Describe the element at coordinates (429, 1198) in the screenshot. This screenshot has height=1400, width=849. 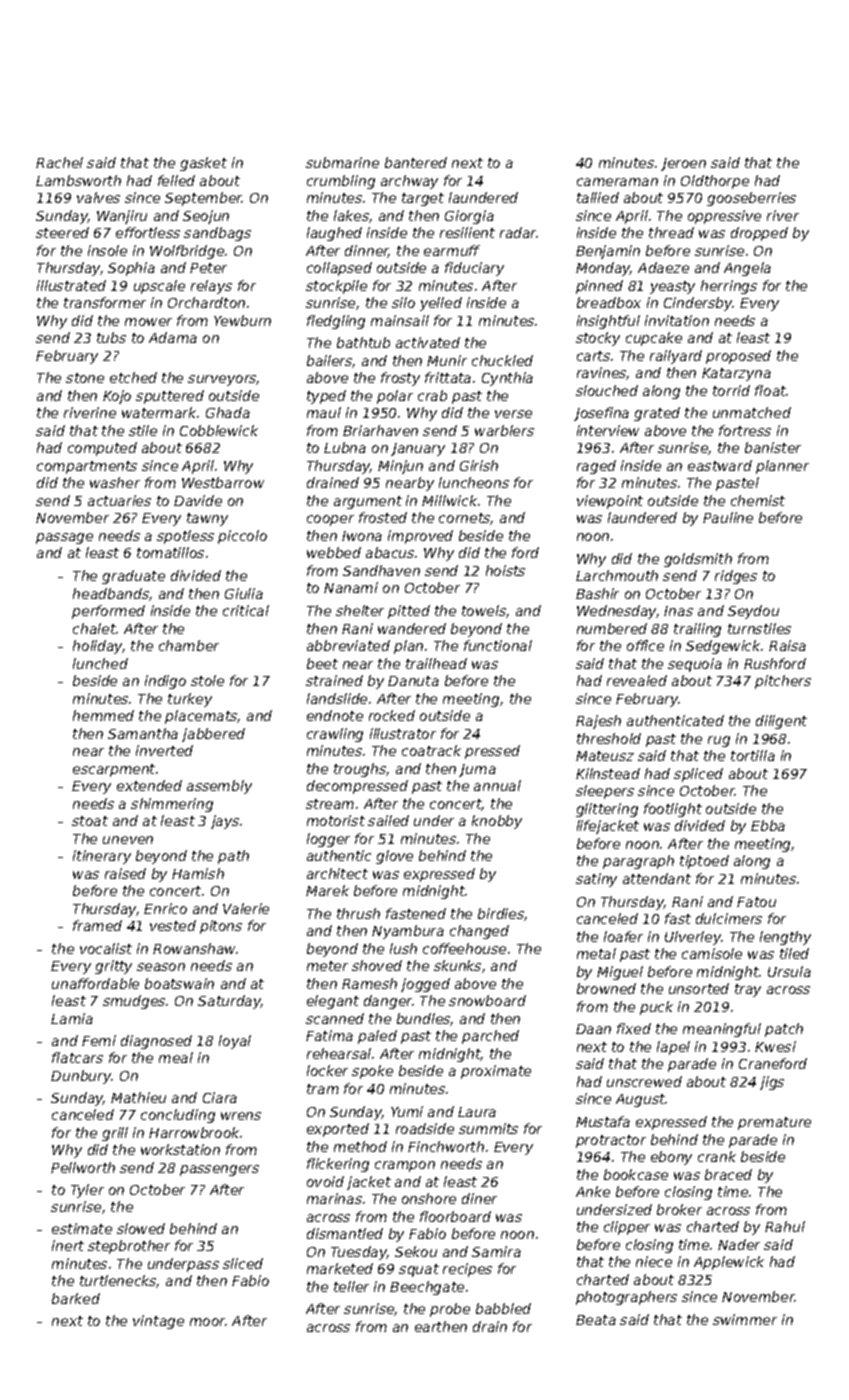
I see `onshore` at that location.
